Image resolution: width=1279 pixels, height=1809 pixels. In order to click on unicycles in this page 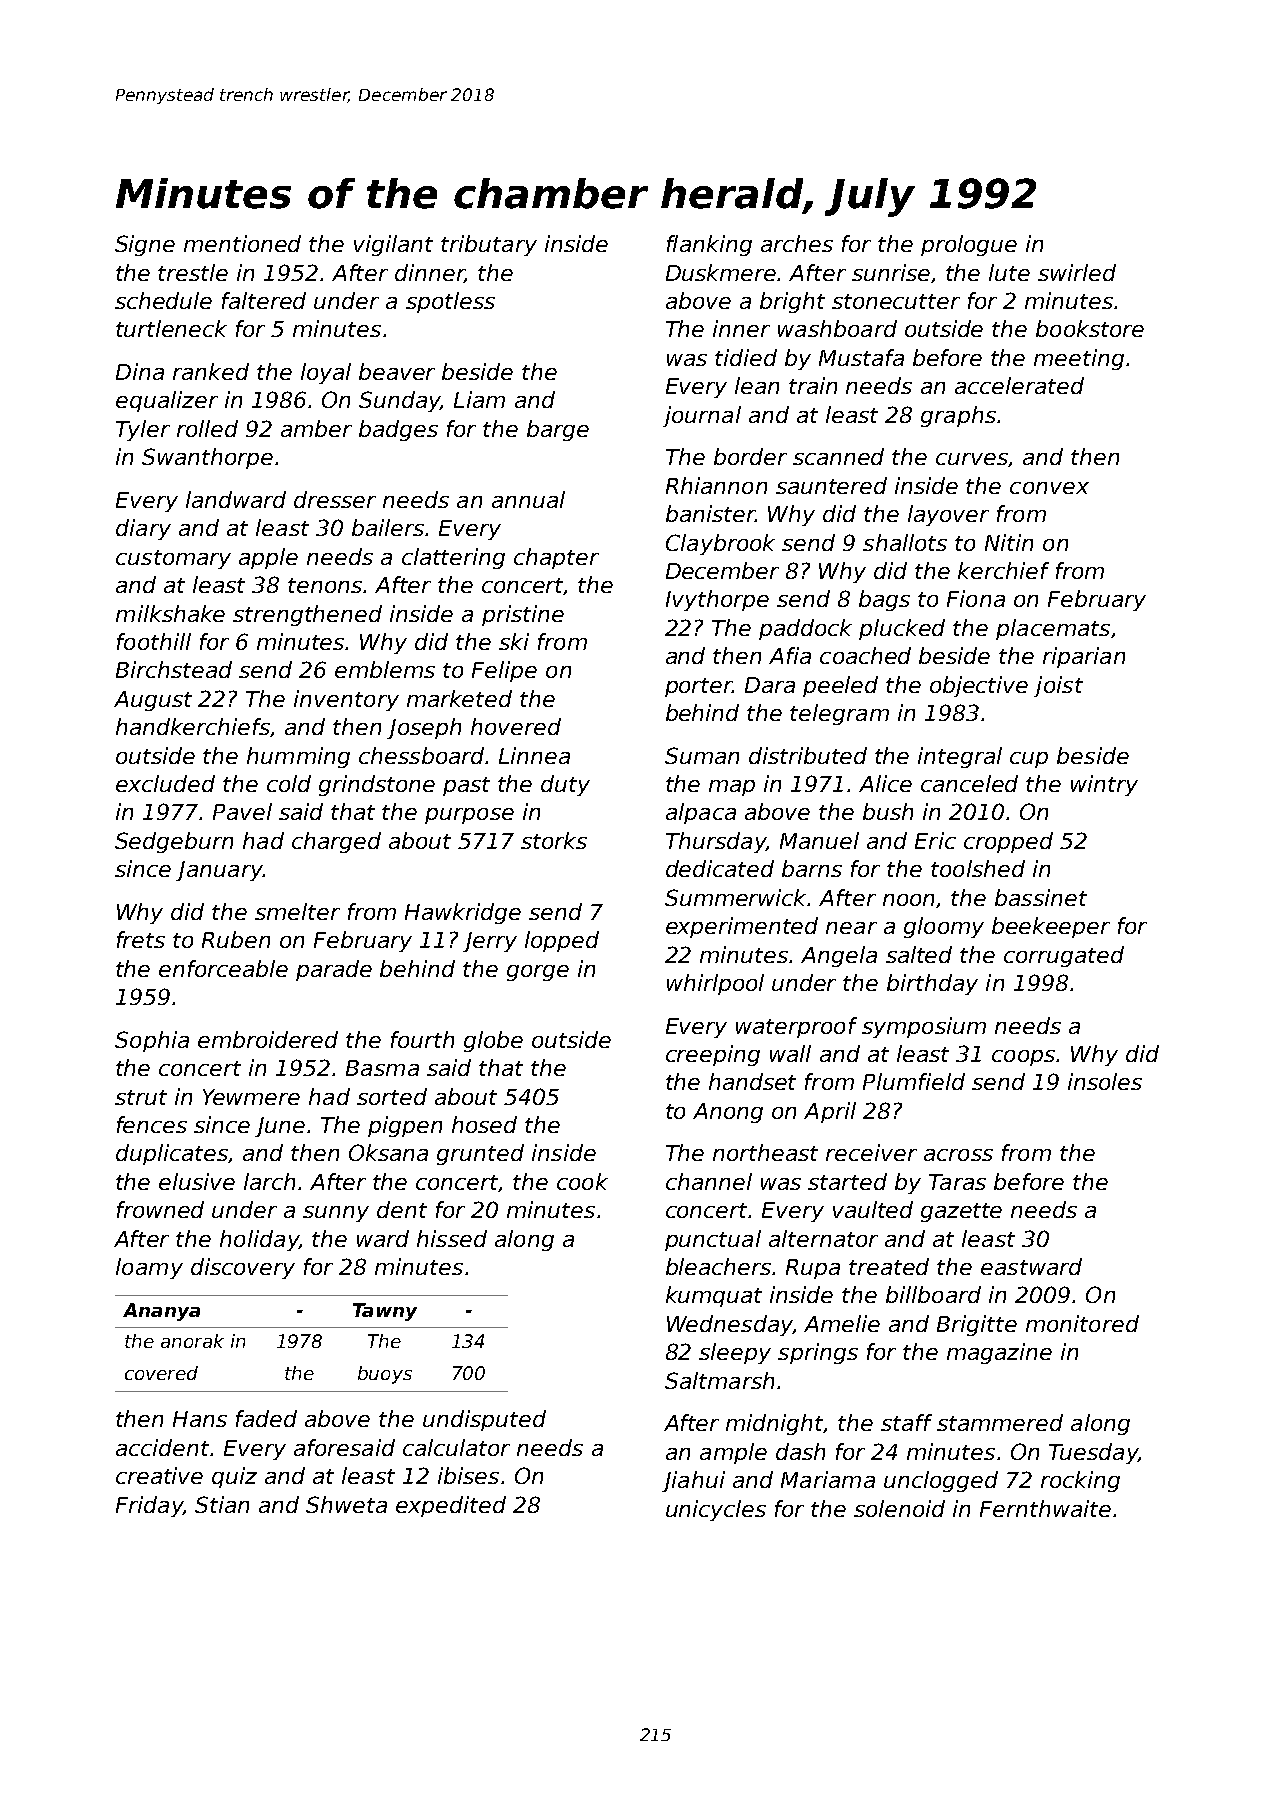, I will do `click(716, 1510)`.
